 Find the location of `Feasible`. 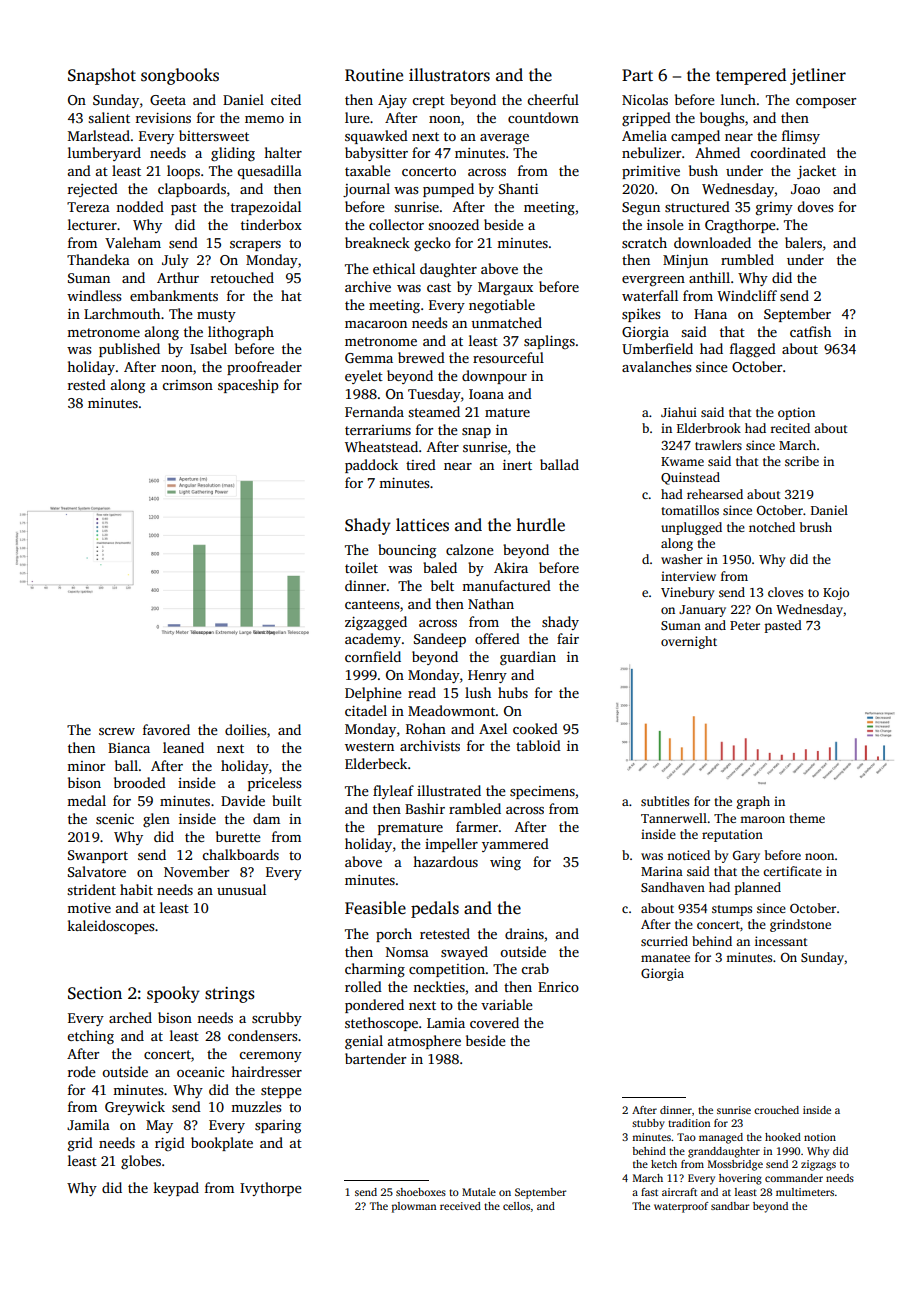

Feasible is located at coordinates (375, 908).
